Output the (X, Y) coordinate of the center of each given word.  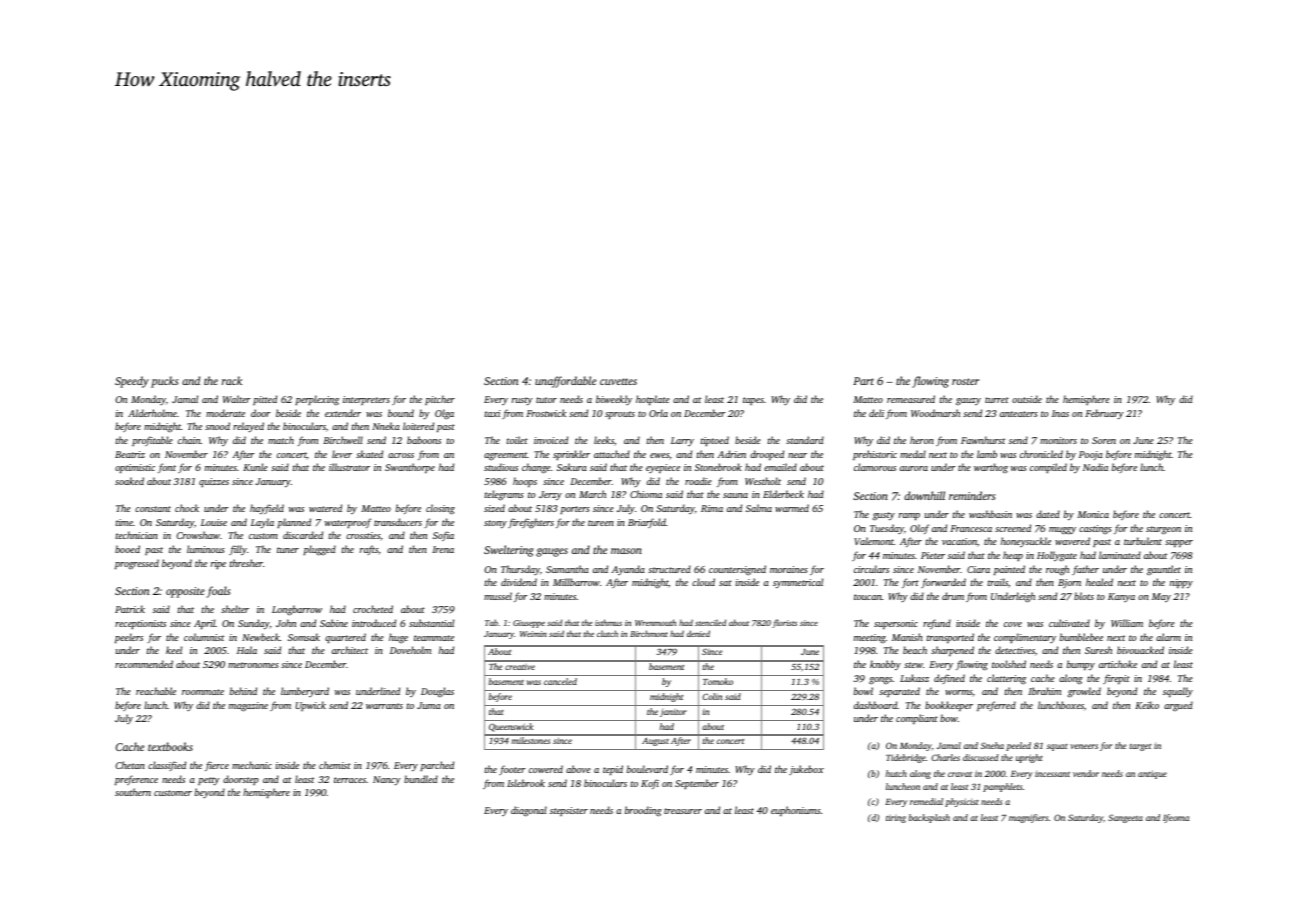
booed (127, 549)
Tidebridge (906, 758)
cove (1013, 624)
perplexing (317, 400)
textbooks (170, 746)
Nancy (387, 781)
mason (626, 551)
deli (876, 413)
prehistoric (875, 455)
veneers (1084, 746)
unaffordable (565, 382)
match (281, 440)
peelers (129, 638)
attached (612, 454)
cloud (703, 582)
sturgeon (1163, 530)
